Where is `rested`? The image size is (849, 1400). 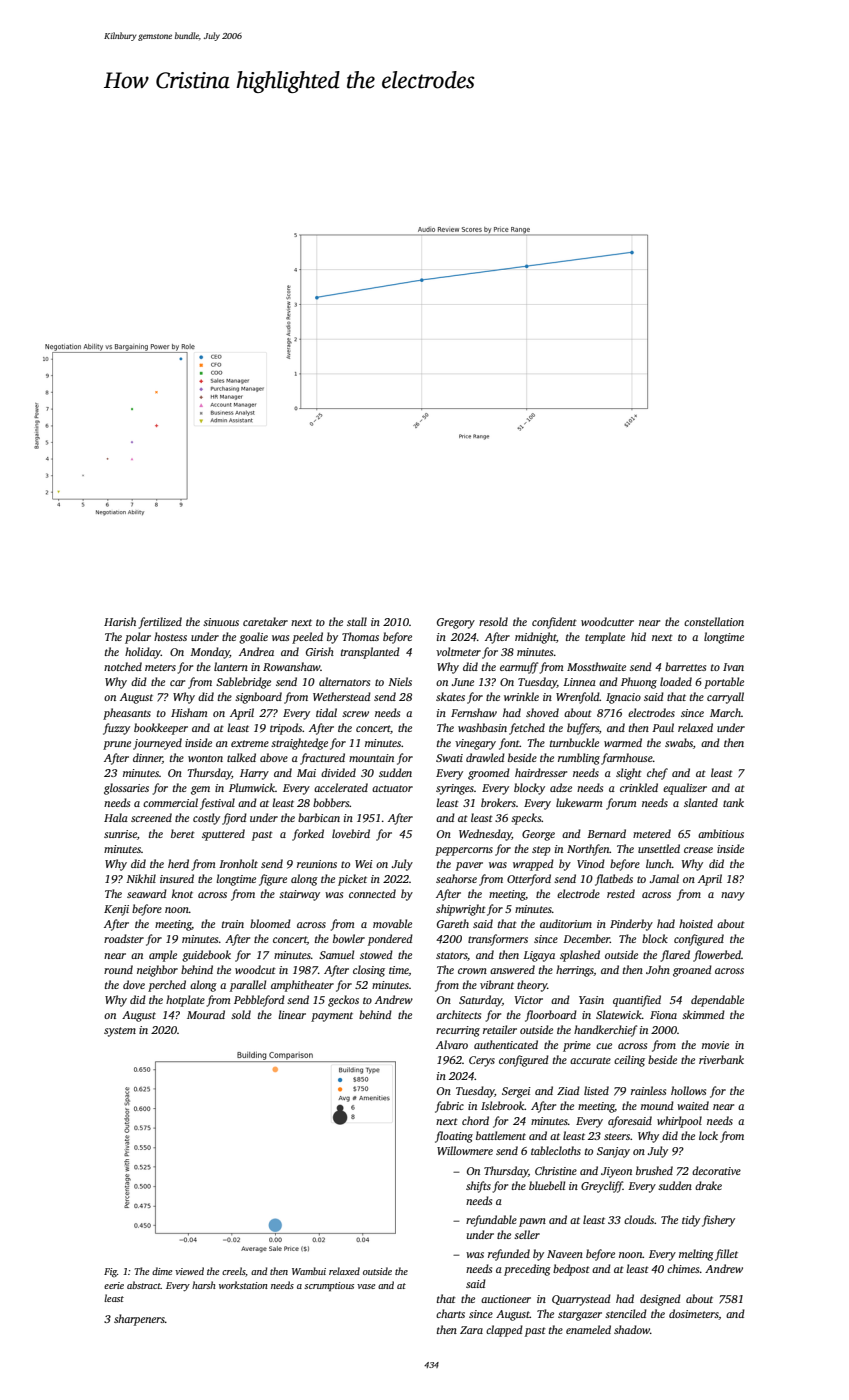 rested is located at coordinates (621, 893).
